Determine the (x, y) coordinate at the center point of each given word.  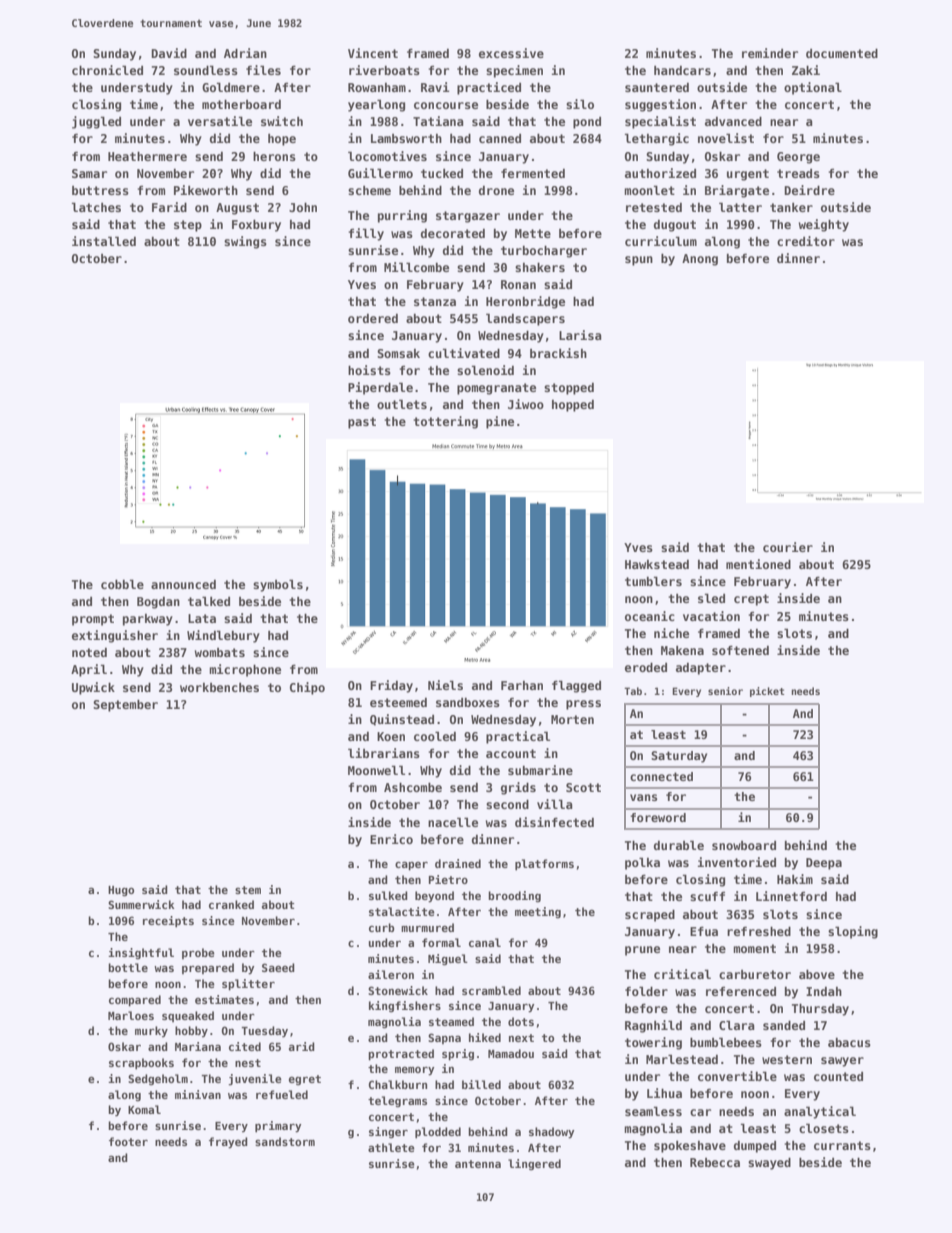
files (263, 70)
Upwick (93, 688)
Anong (700, 260)
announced (183, 584)
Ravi (435, 87)
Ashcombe (413, 787)
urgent (748, 175)
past (362, 423)
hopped (573, 406)
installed (104, 241)
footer (128, 1141)
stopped (569, 389)
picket (767, 692)
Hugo (121, 891)
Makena (682, 650)
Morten (572, 719)
